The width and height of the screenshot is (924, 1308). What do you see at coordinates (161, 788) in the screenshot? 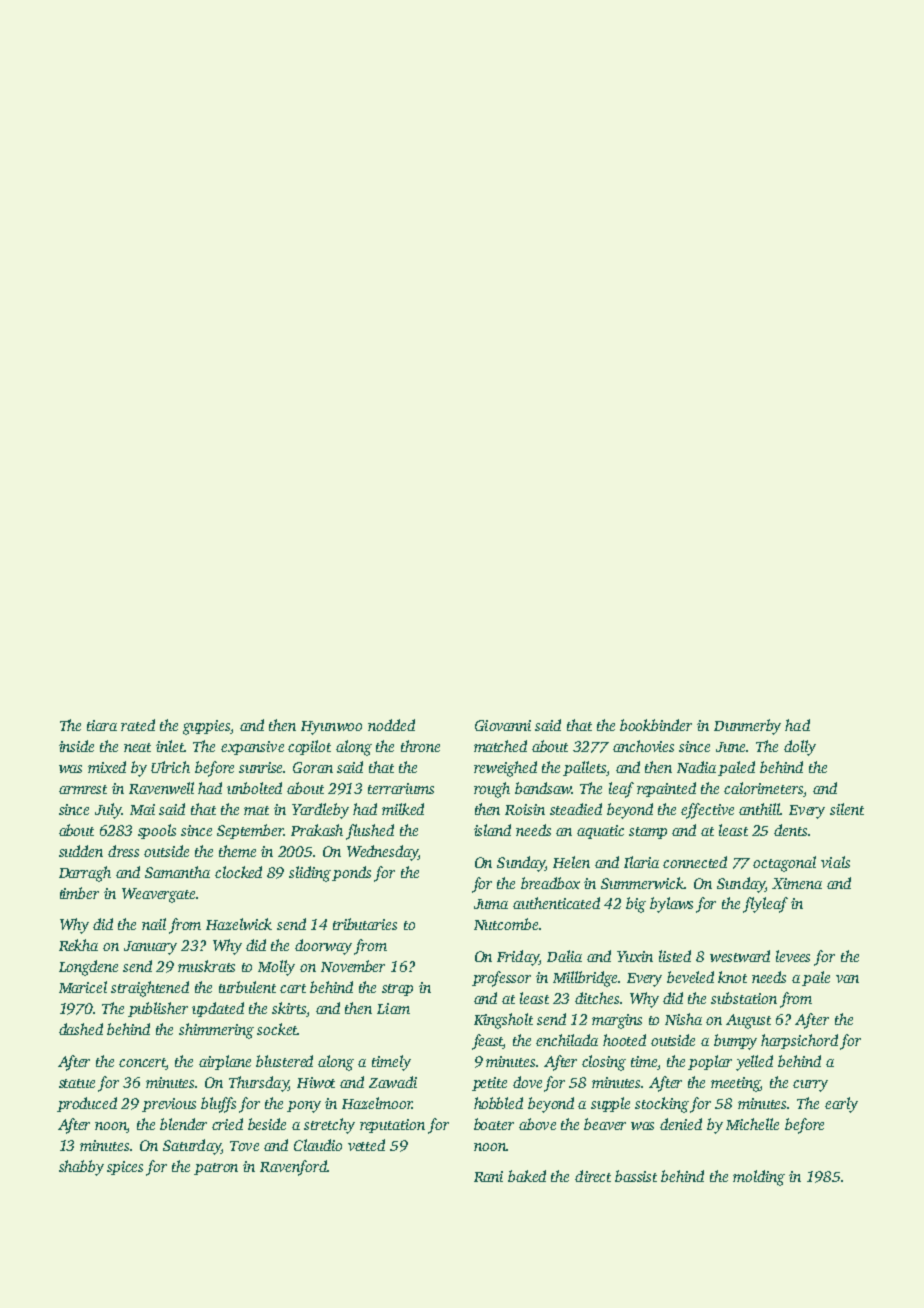
I see `Ravenwell` at bounding box center [161, 788].
